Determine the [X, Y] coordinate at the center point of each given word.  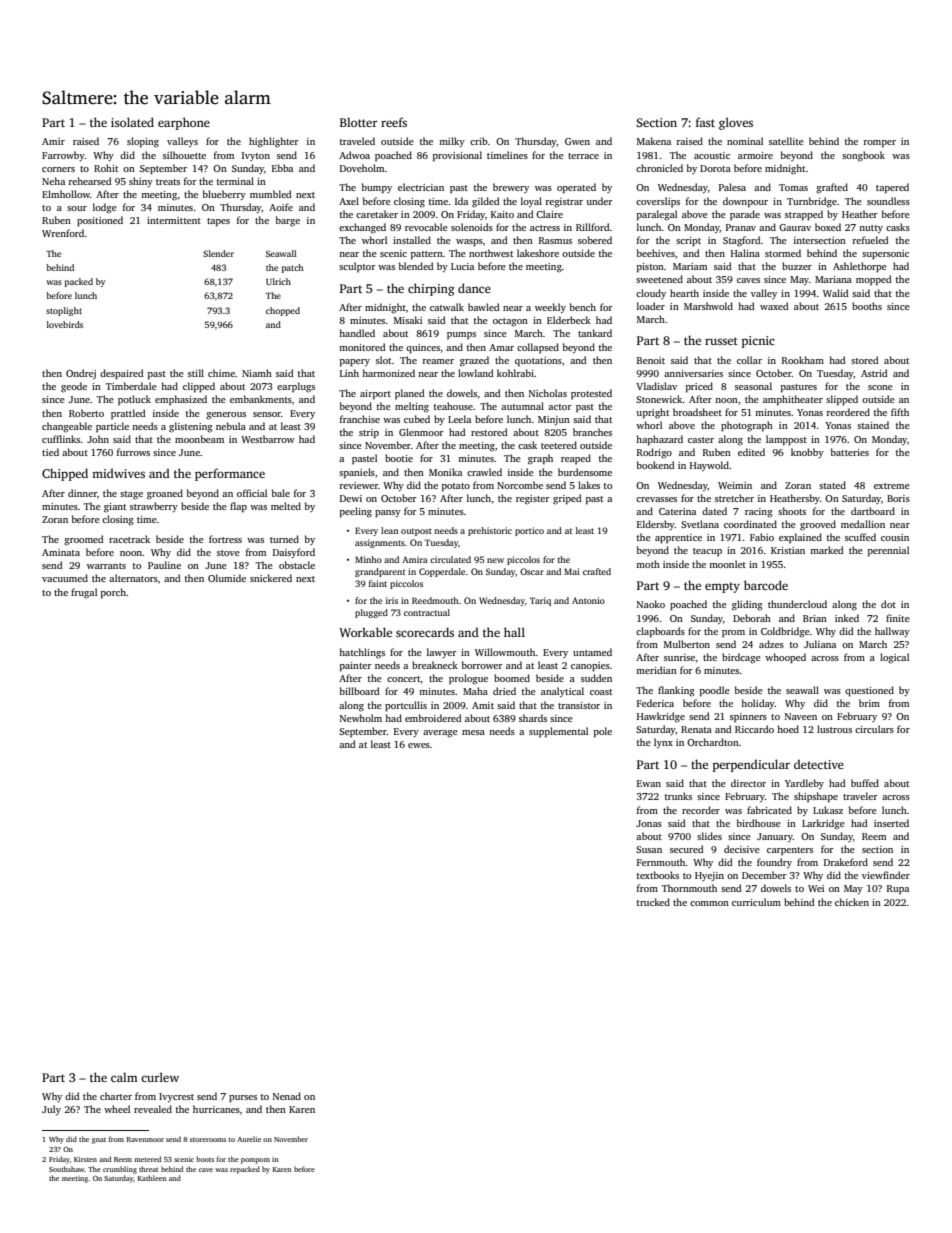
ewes [419, 745]
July [51, 1110]
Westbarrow [268, 439]
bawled [484, 307]
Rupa [898, 889]
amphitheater [793, 400]
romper [880, 143]
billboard [360, 691]
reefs [394, 122]
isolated [132, 122]
